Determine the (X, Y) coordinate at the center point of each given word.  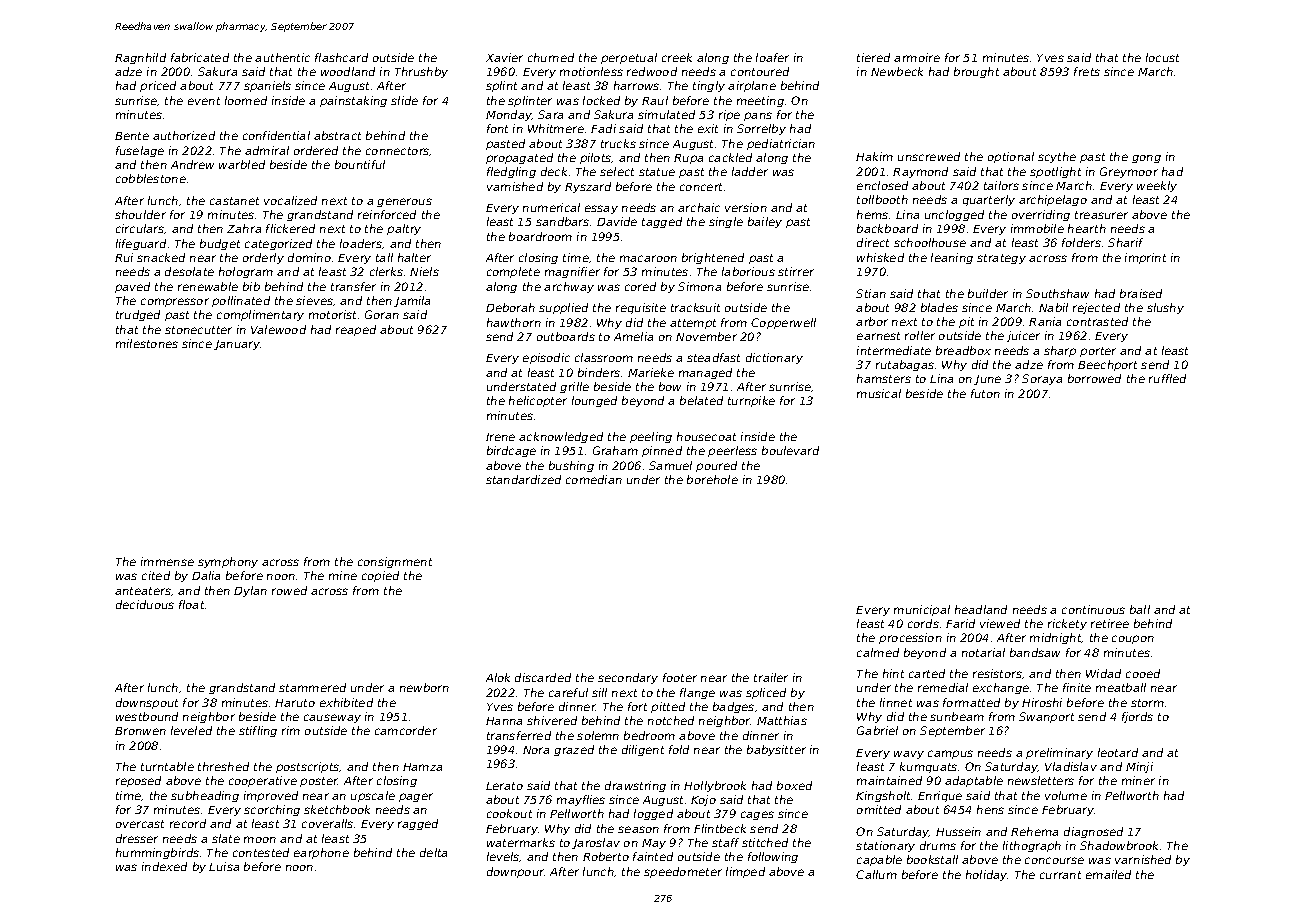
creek (677, 57)
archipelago (1053, 200)
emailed (1108, 874)
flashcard (341, 57)
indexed (164, 866)
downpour (515, 872)
